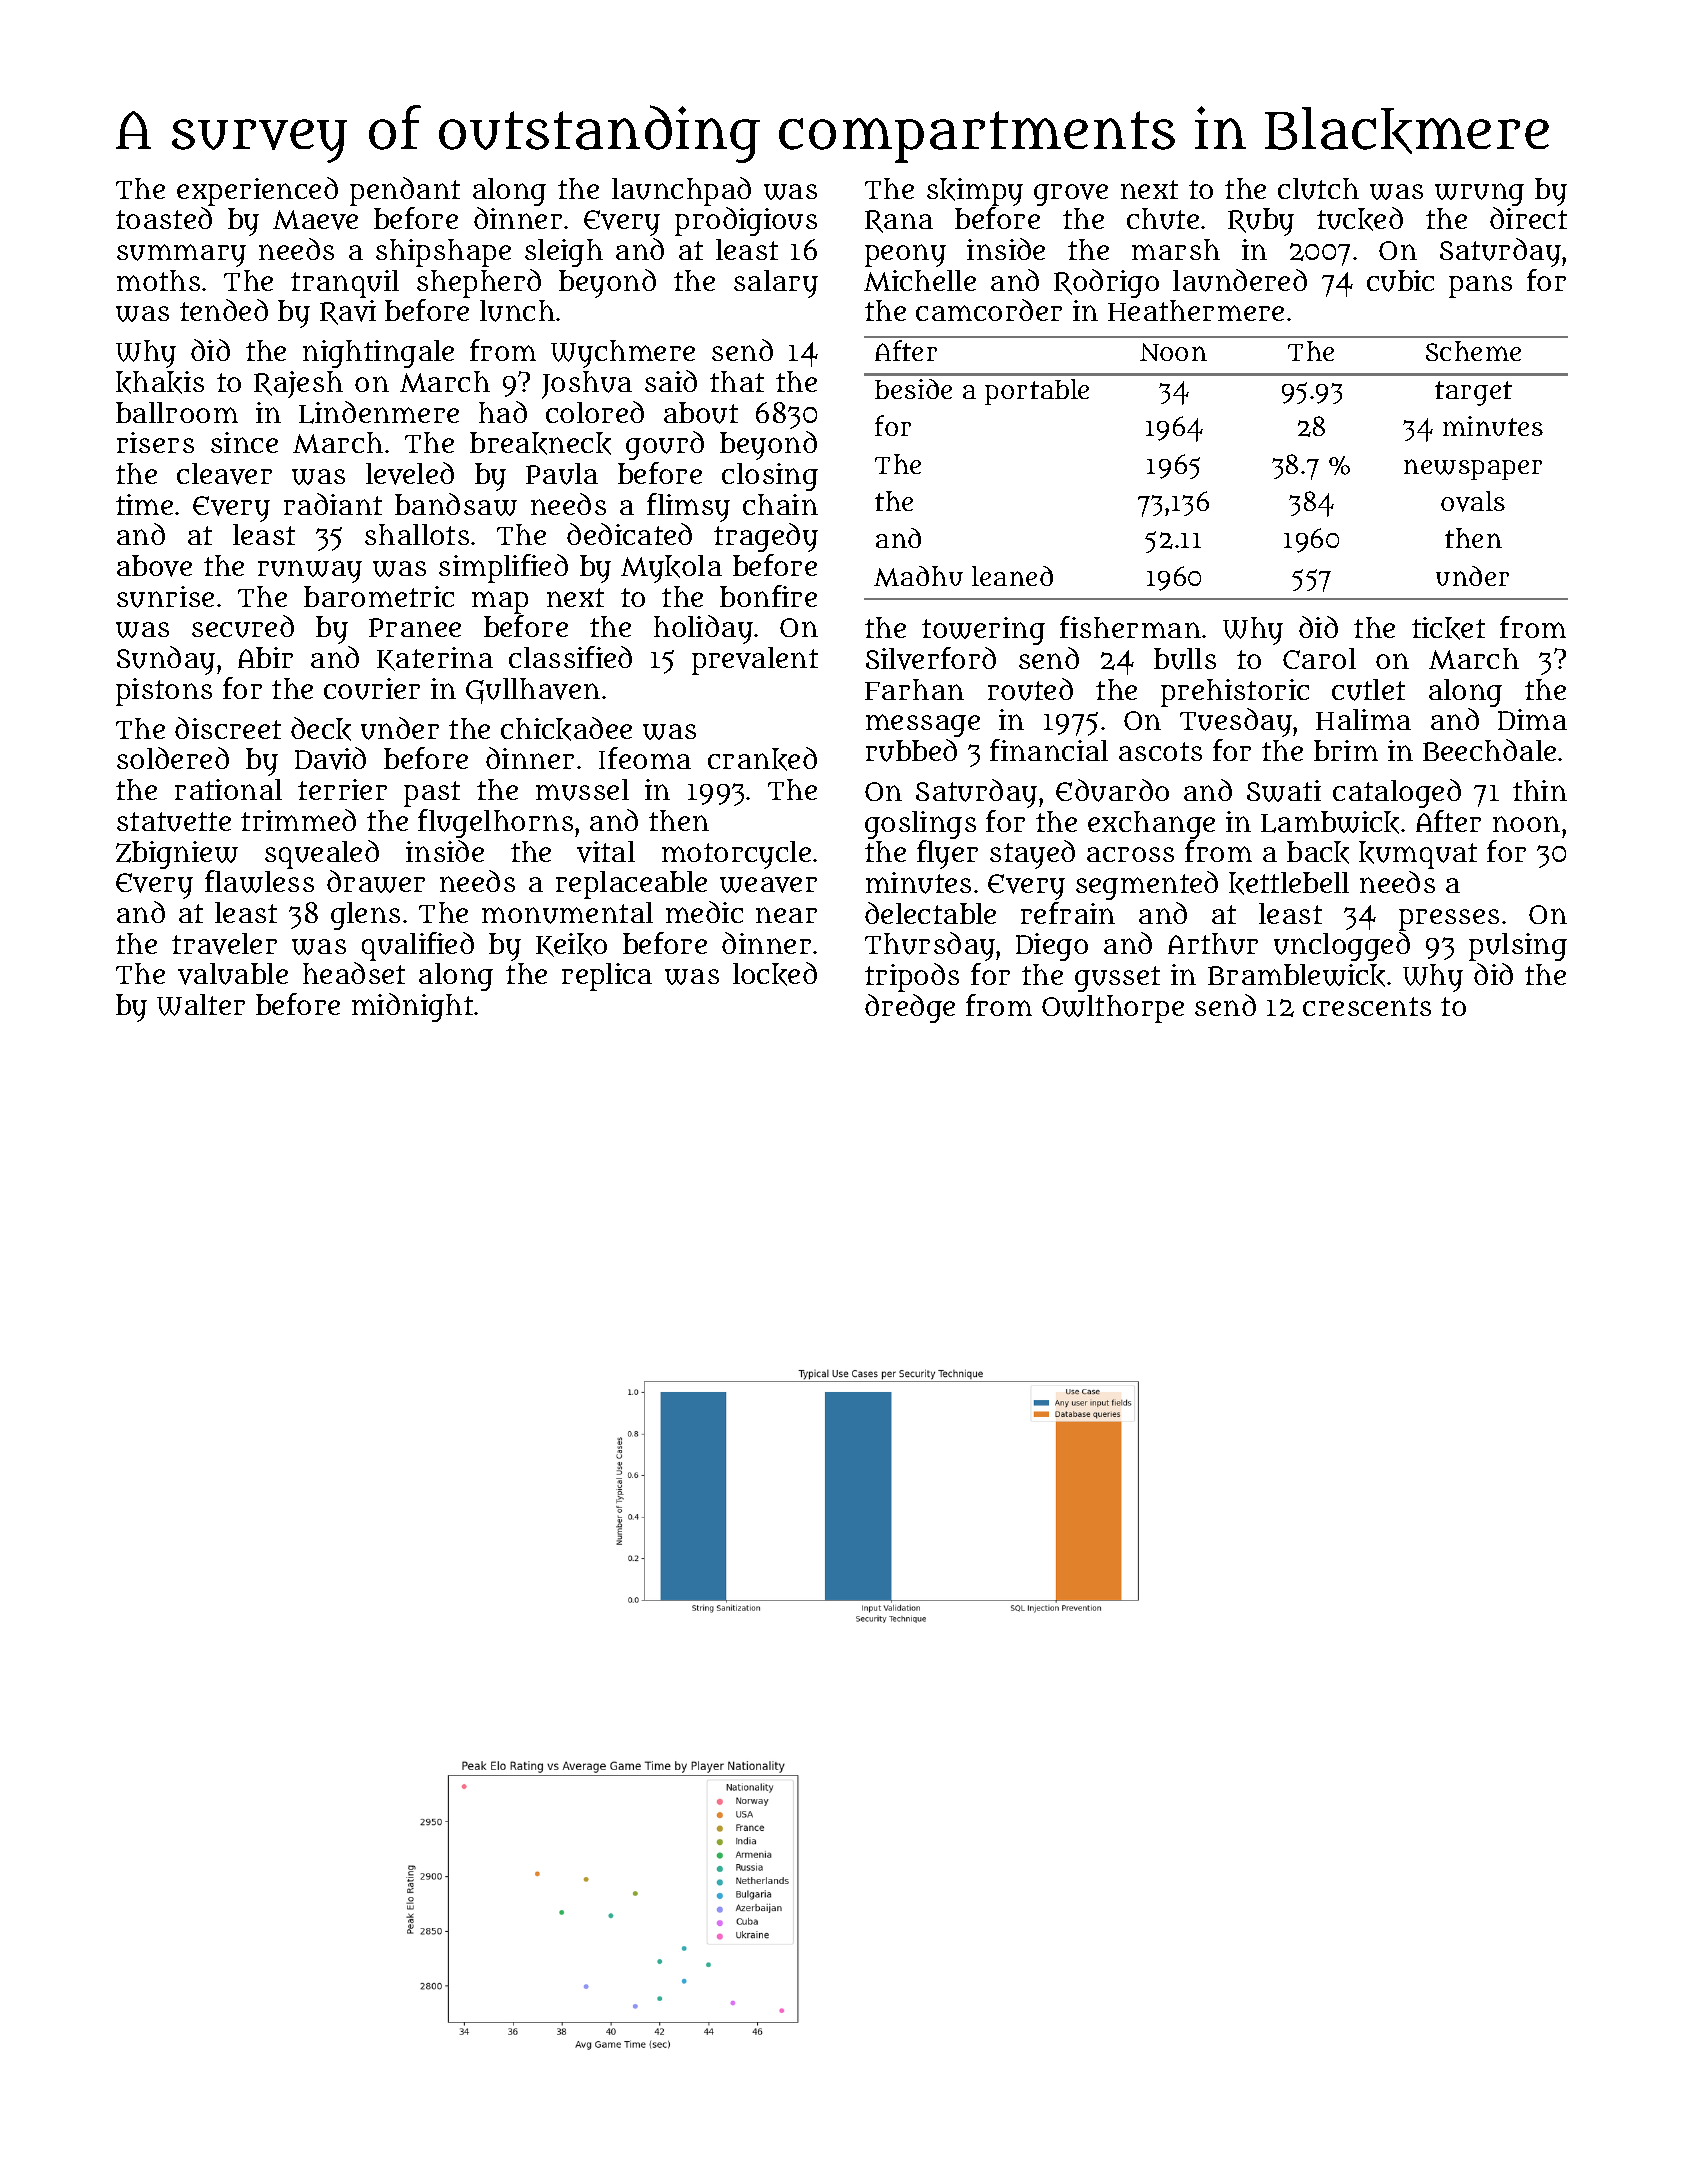  What do you see at coordinates (755, 661) in the page?
I see `prevalent` at bounding box center [755, 661].
